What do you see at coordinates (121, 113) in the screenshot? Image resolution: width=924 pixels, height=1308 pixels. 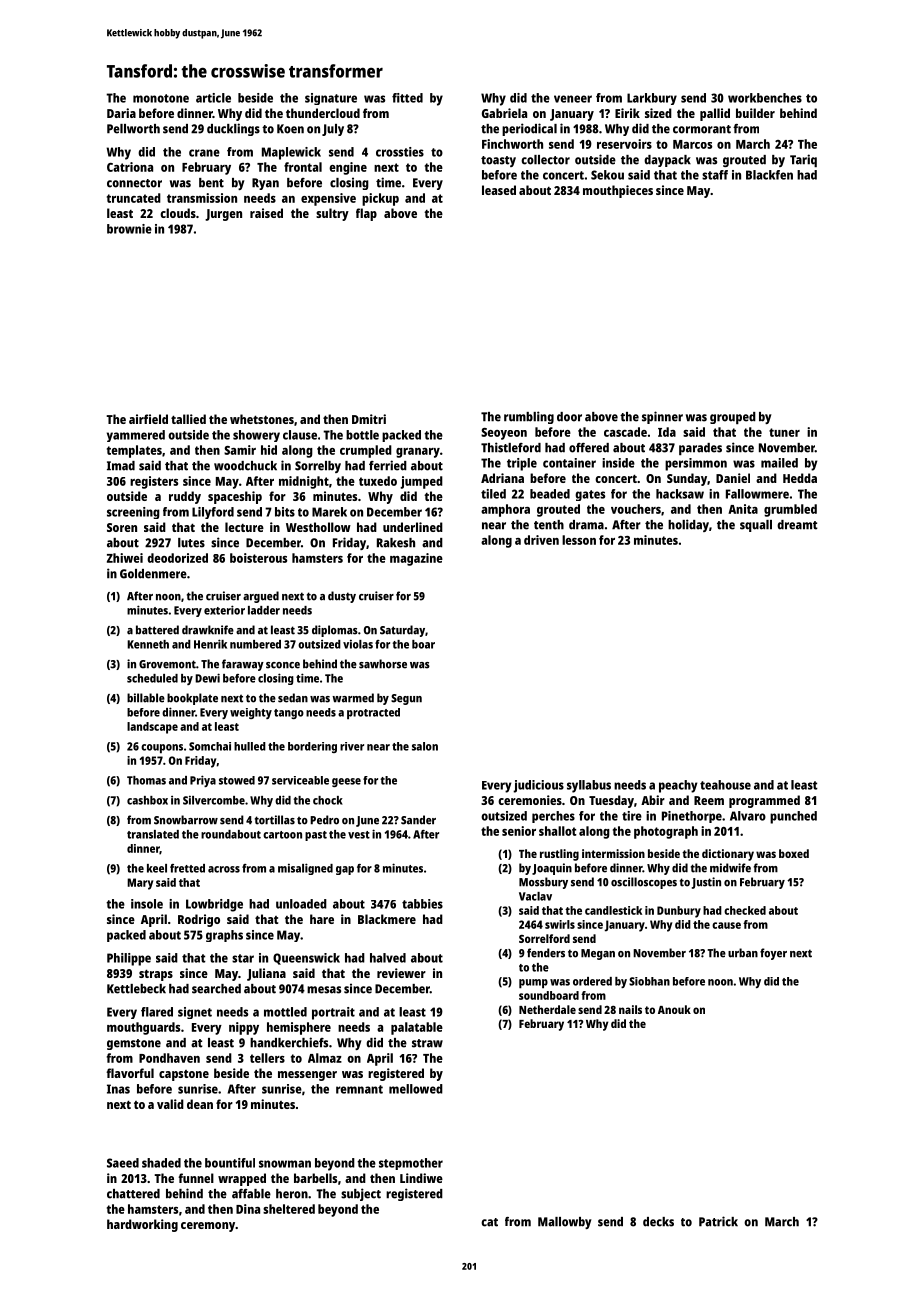 I see `Daria` at bounding box center [121, 113].
